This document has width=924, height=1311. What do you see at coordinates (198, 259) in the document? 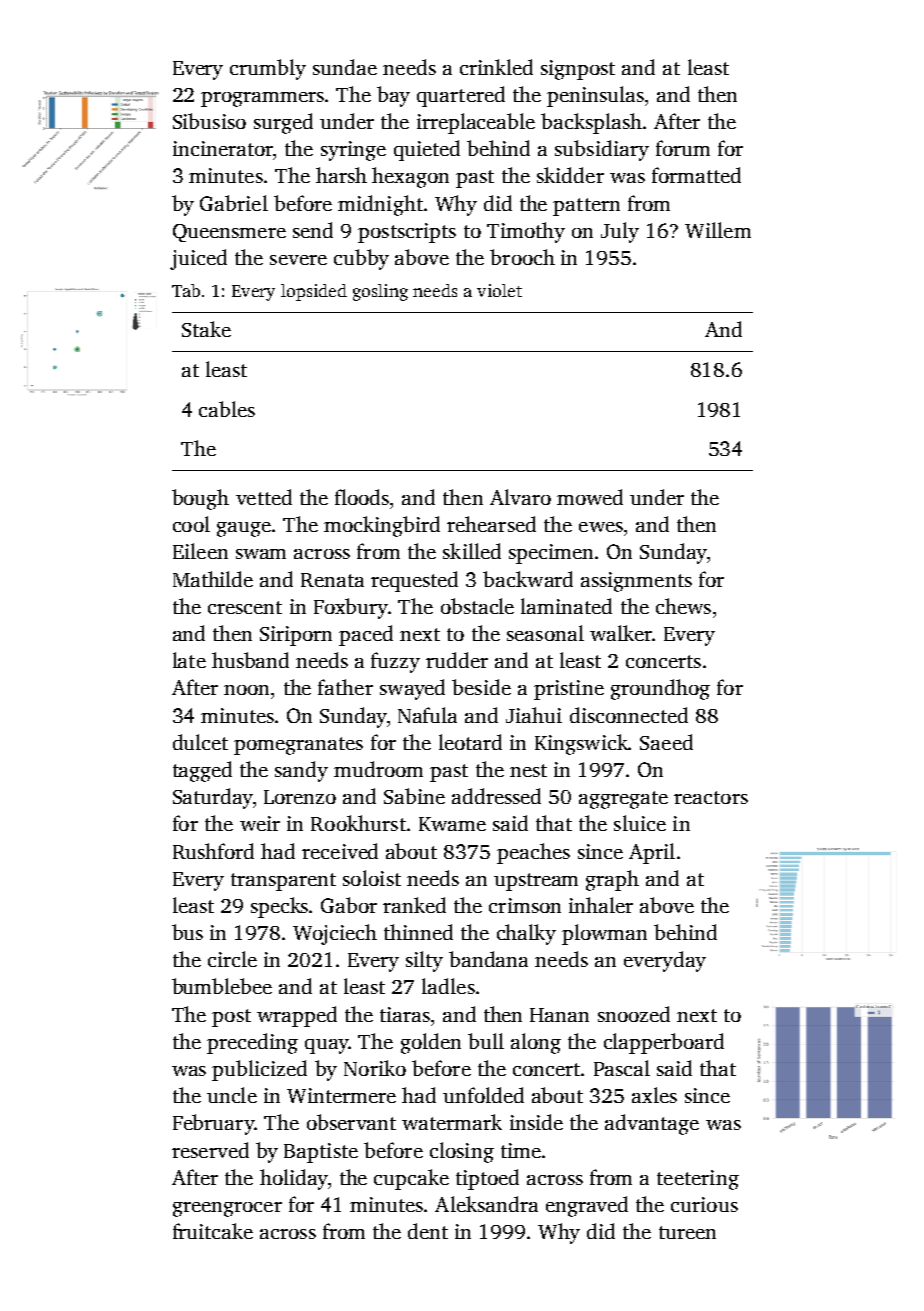
I see `juiced` at bounding box center [198, 259].
